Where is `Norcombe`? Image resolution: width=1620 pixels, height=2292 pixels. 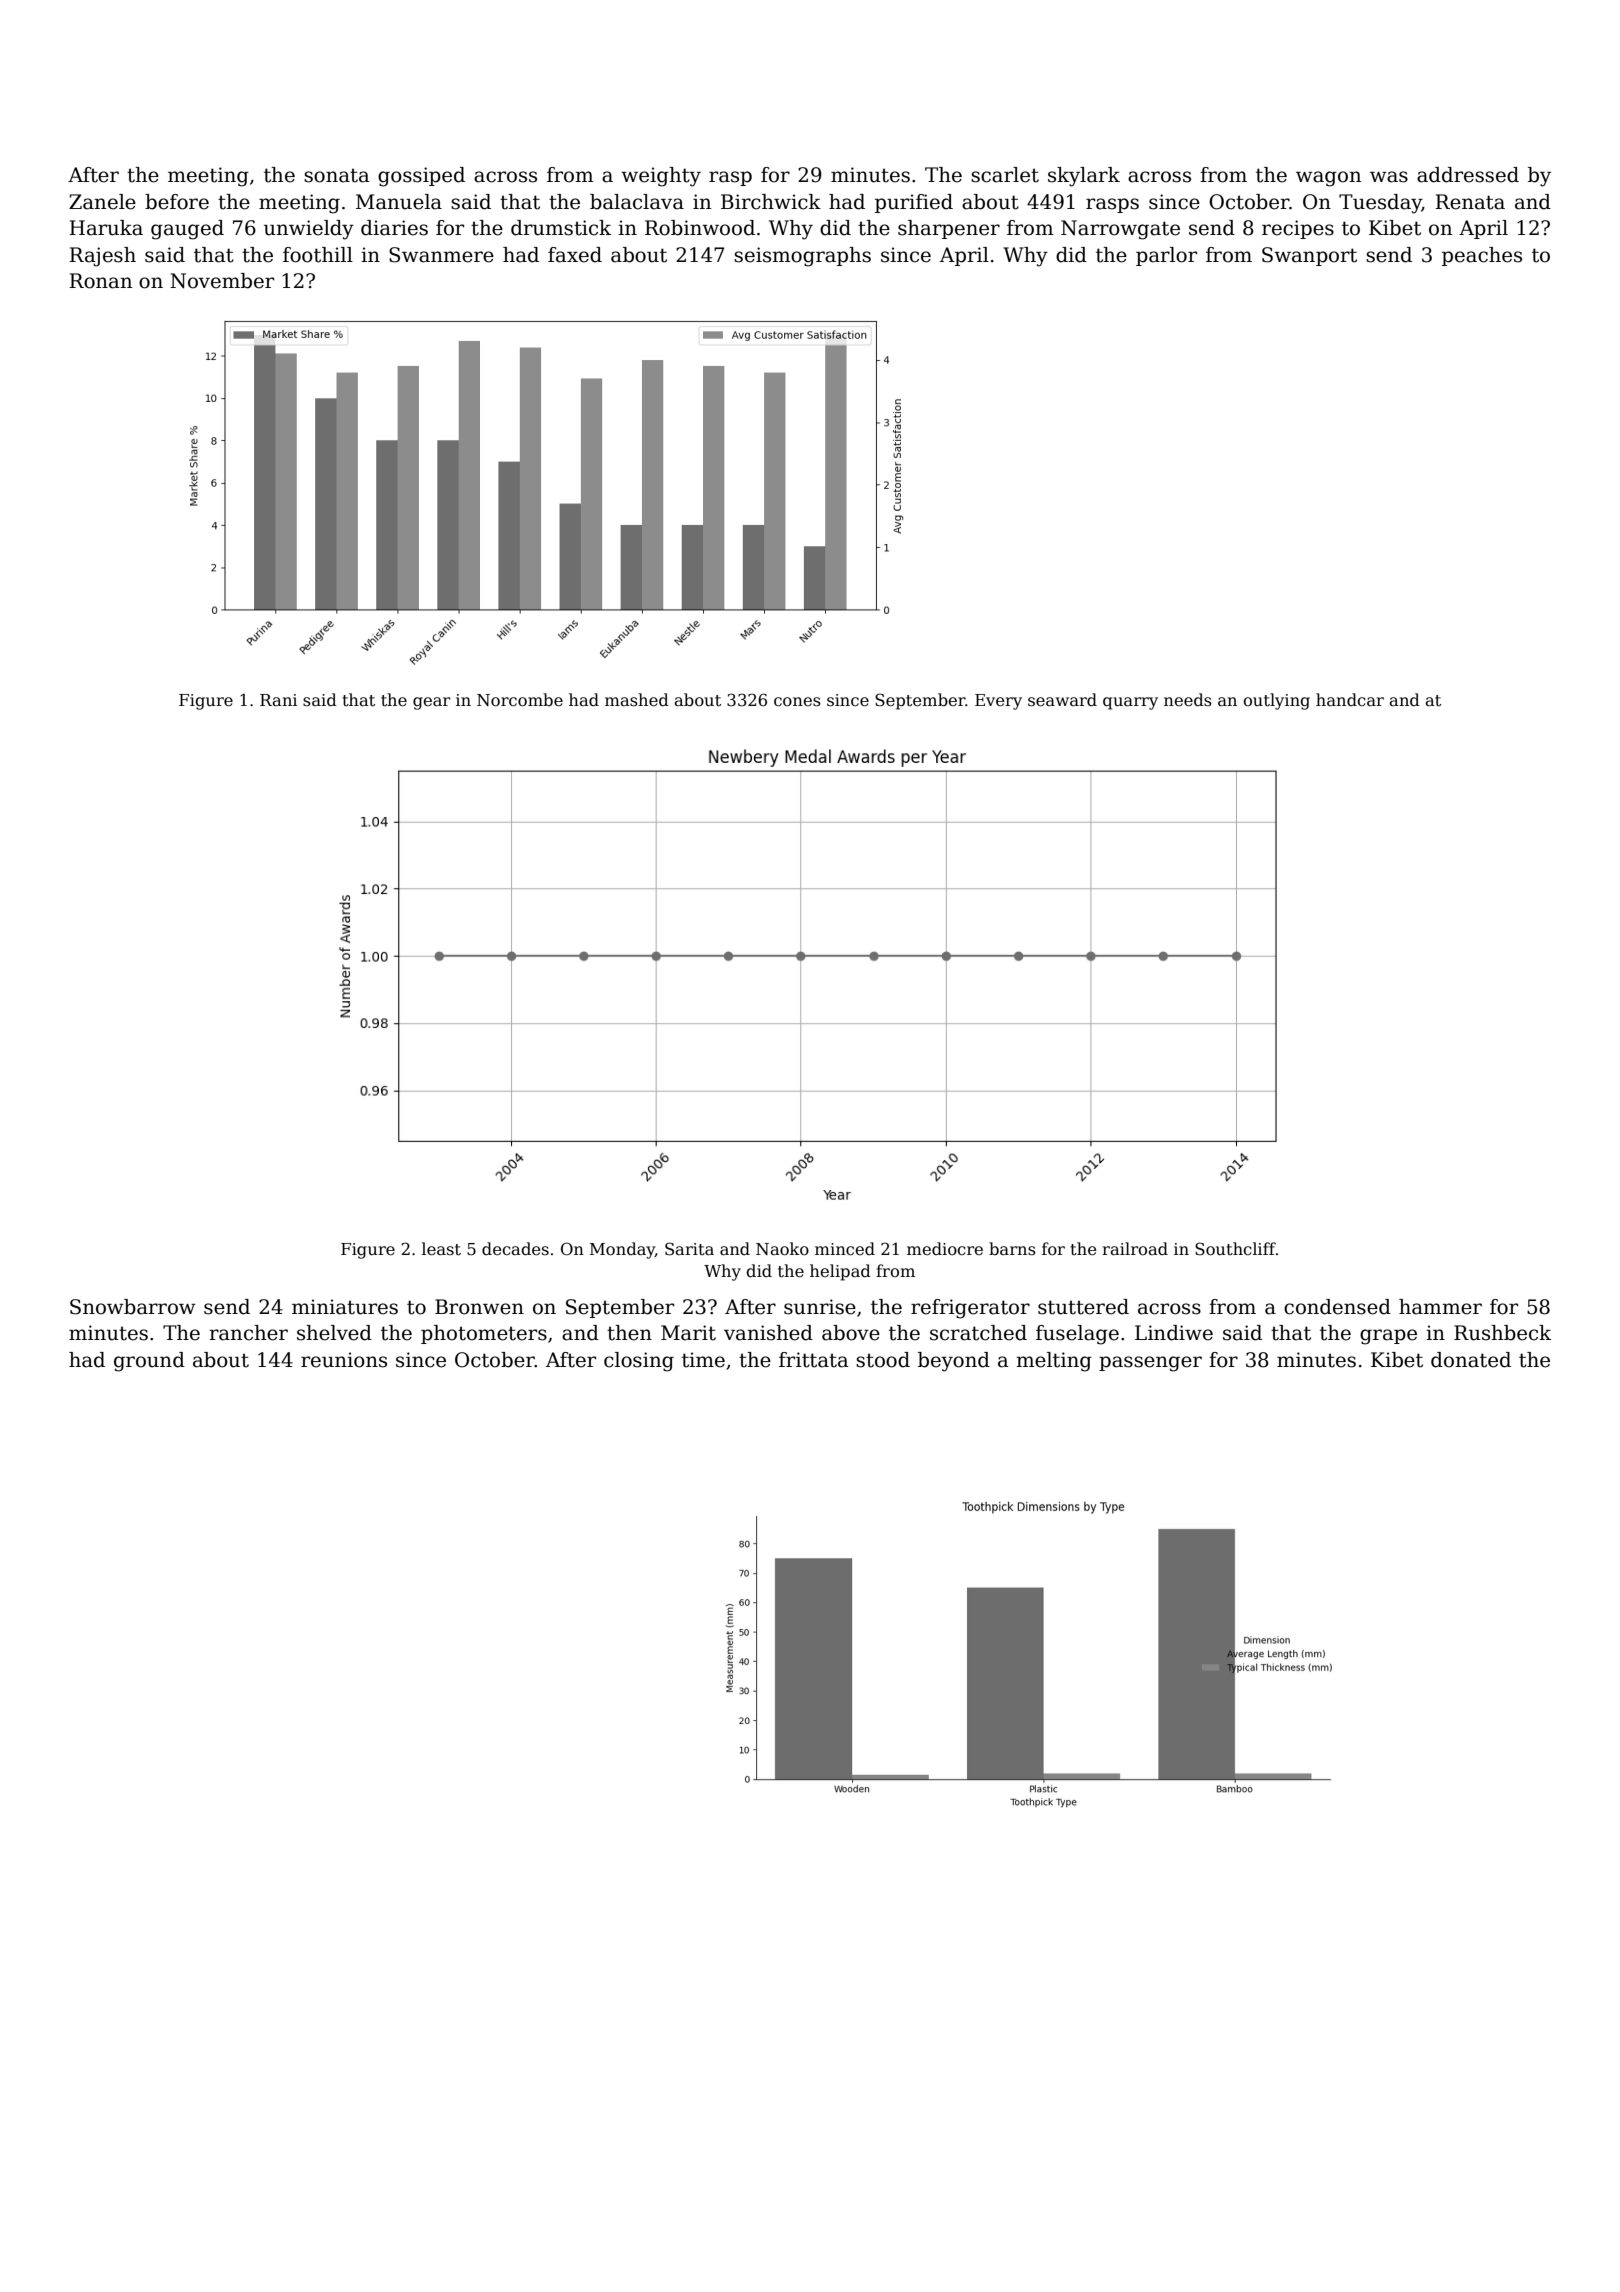 Norcombe is located at coordinates (520, 700).
